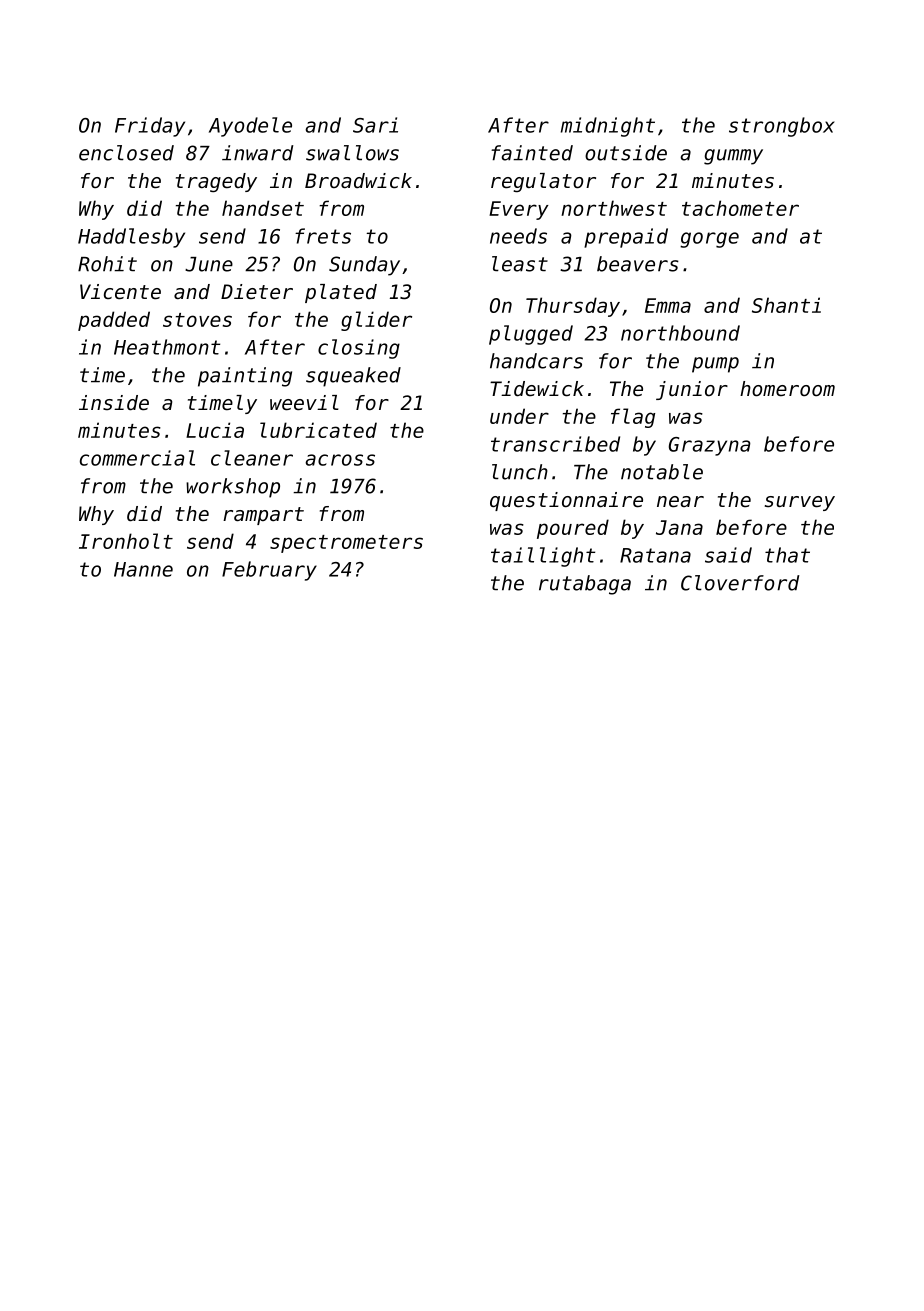 The image size is (924, 1311). I want to click on frets, so click(323, 236).
